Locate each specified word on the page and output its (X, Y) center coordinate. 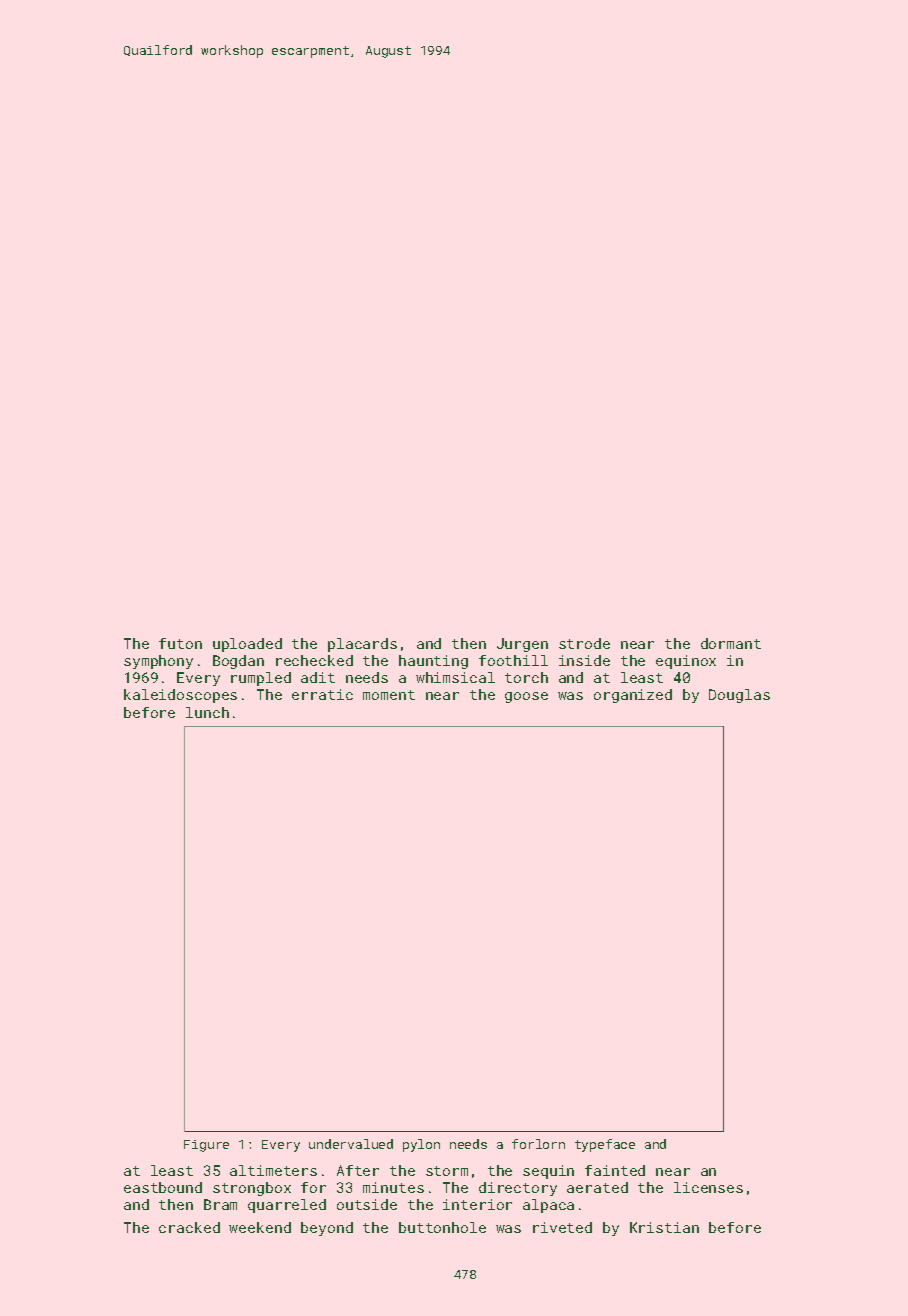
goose (526, 697)
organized (633, 696)
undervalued (351, 1144)
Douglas (739, 696)
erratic (322, 694)
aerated (597, 1187)
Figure (206, 1146)
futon (180, 643)
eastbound (163, 1187)
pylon (421, 1145)
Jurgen (522, 645)
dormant (731, 643)
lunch (207, 712)
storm (447, 1171)
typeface (605, 1145)
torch (526, 677)
